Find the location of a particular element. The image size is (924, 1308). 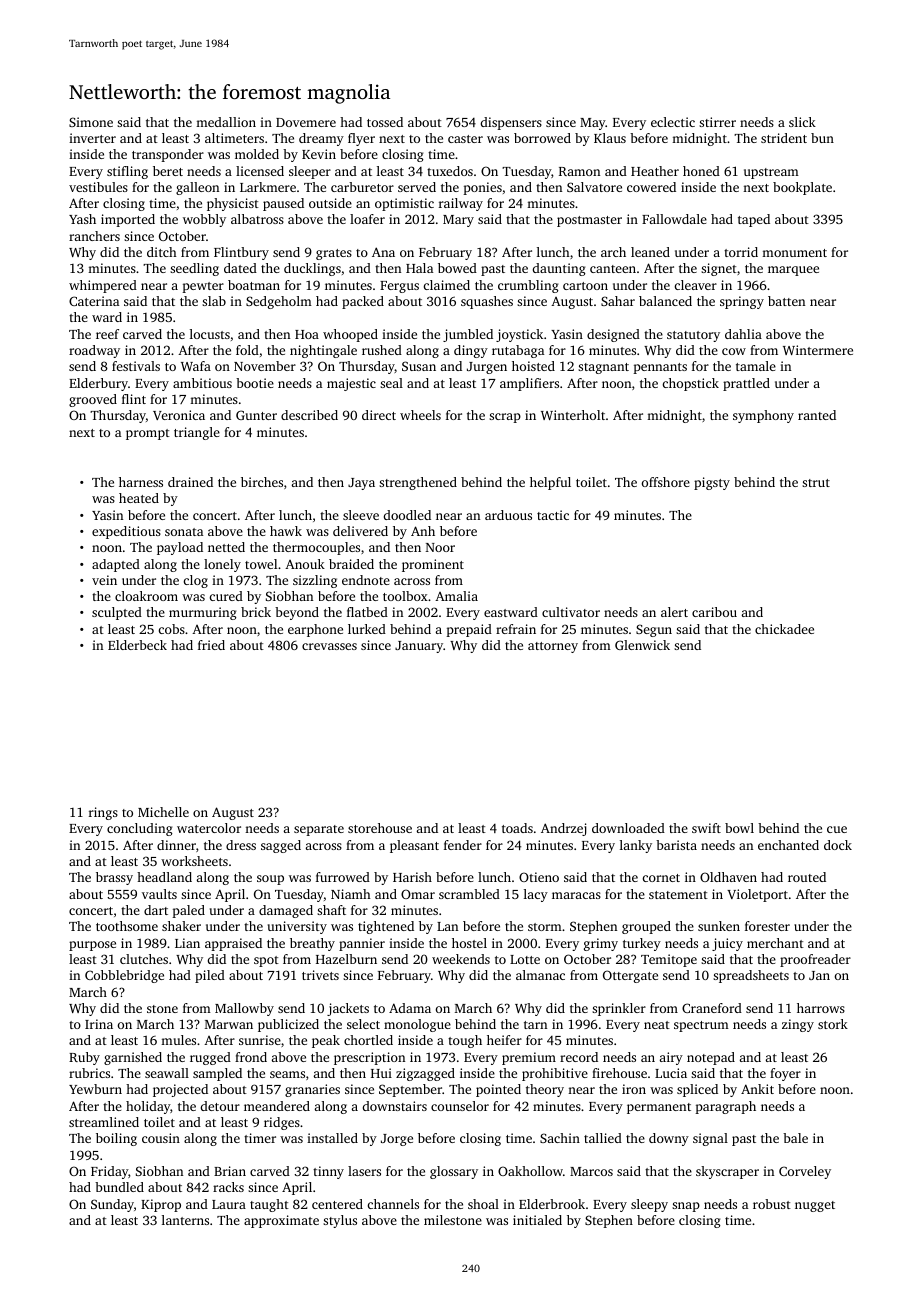

toads is located at coordinates (517, 828).
